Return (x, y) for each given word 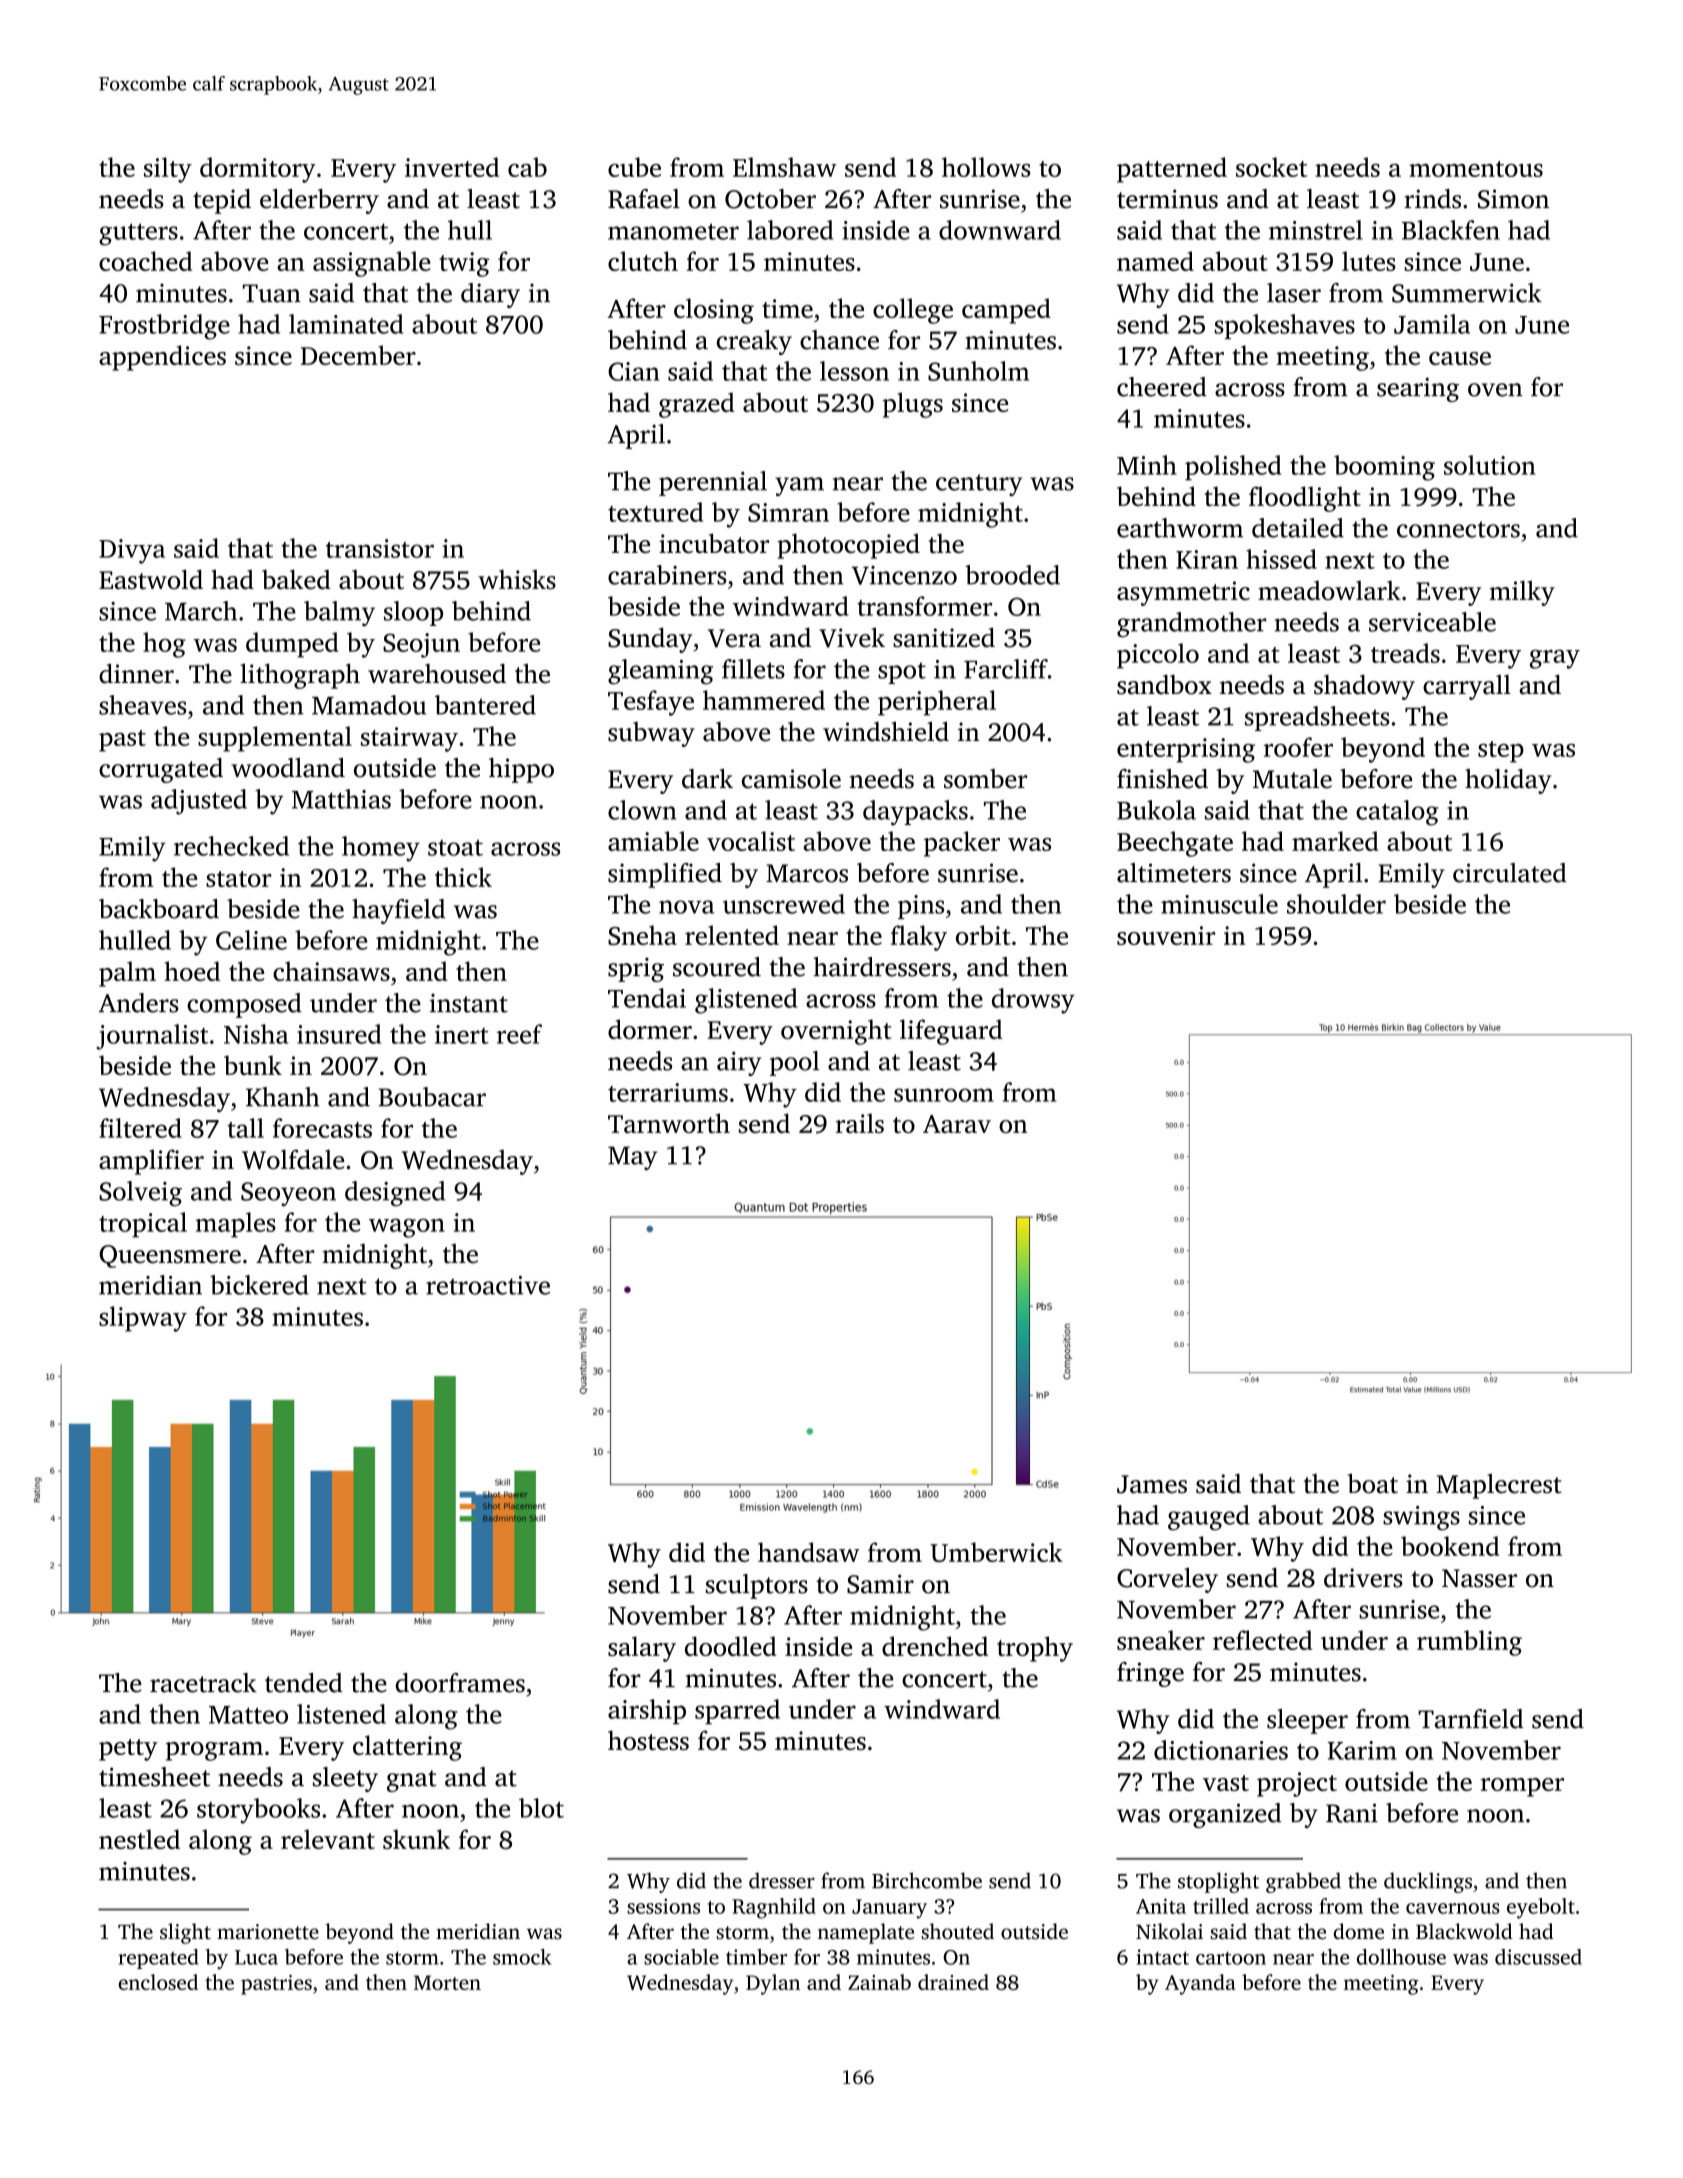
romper (1522, 1787)
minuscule (1219, 904)
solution (1489, 465)
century (979, 485)
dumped (292, 645)
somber (985, 779)
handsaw (808, 1552)
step (1501, 752)
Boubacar (432, 1097)
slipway (143, 1319)
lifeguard (951, 1032)
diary (490, 295)
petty (128, 1750)
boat (1373, 1483)
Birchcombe (927, 1880)
